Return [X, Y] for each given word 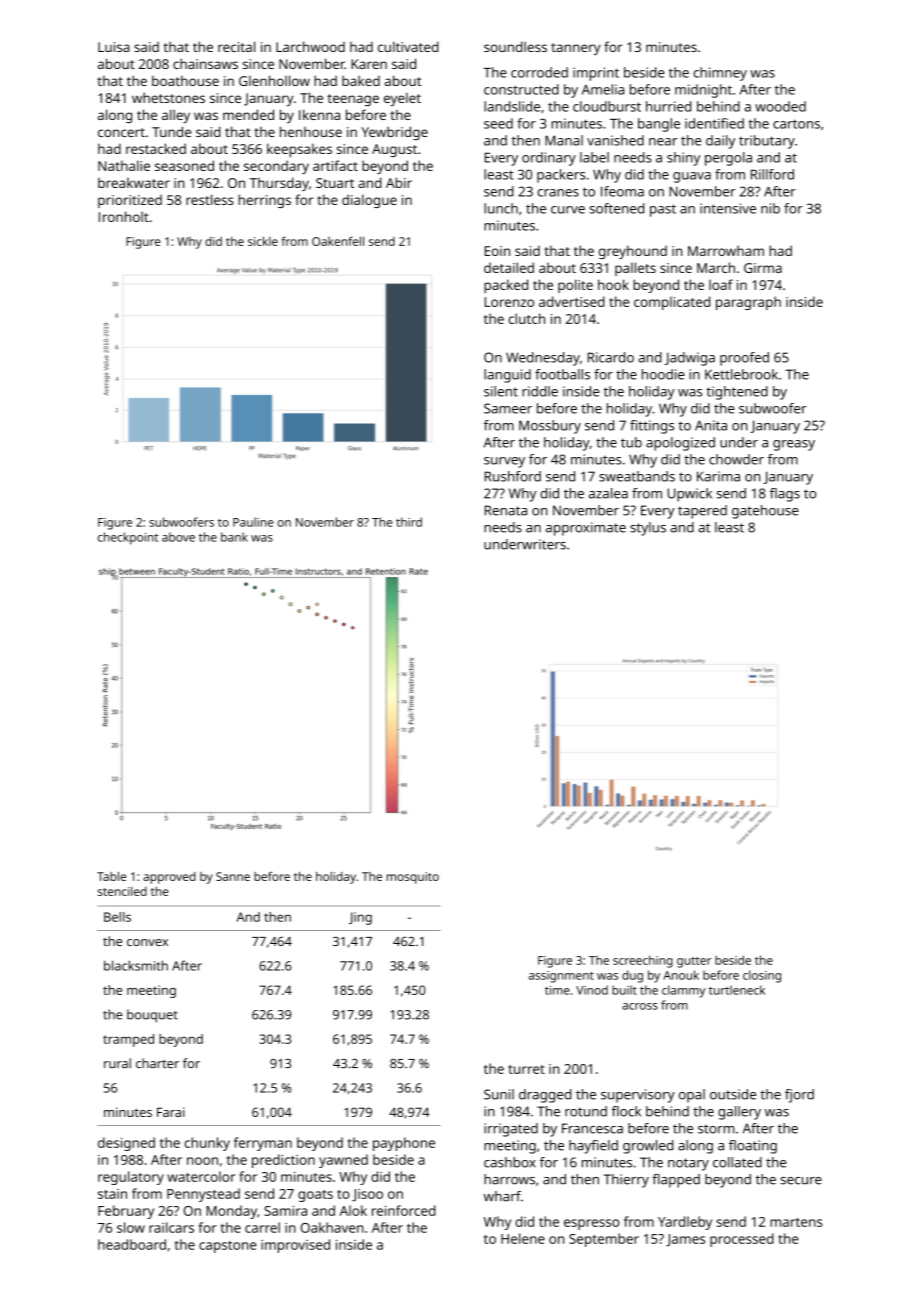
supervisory [638, 1096]
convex [147, 942]
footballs [562, 374]
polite [575, 286]
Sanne [233, 876]
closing [762, 976]
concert [121, 132]
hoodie [663, 374]
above [178, 537]
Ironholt [124, 216]
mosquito [413, 878]
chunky [207, 1144]
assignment [561, 977]
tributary [767, 142]
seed [498, 123]
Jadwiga [690, 359]
